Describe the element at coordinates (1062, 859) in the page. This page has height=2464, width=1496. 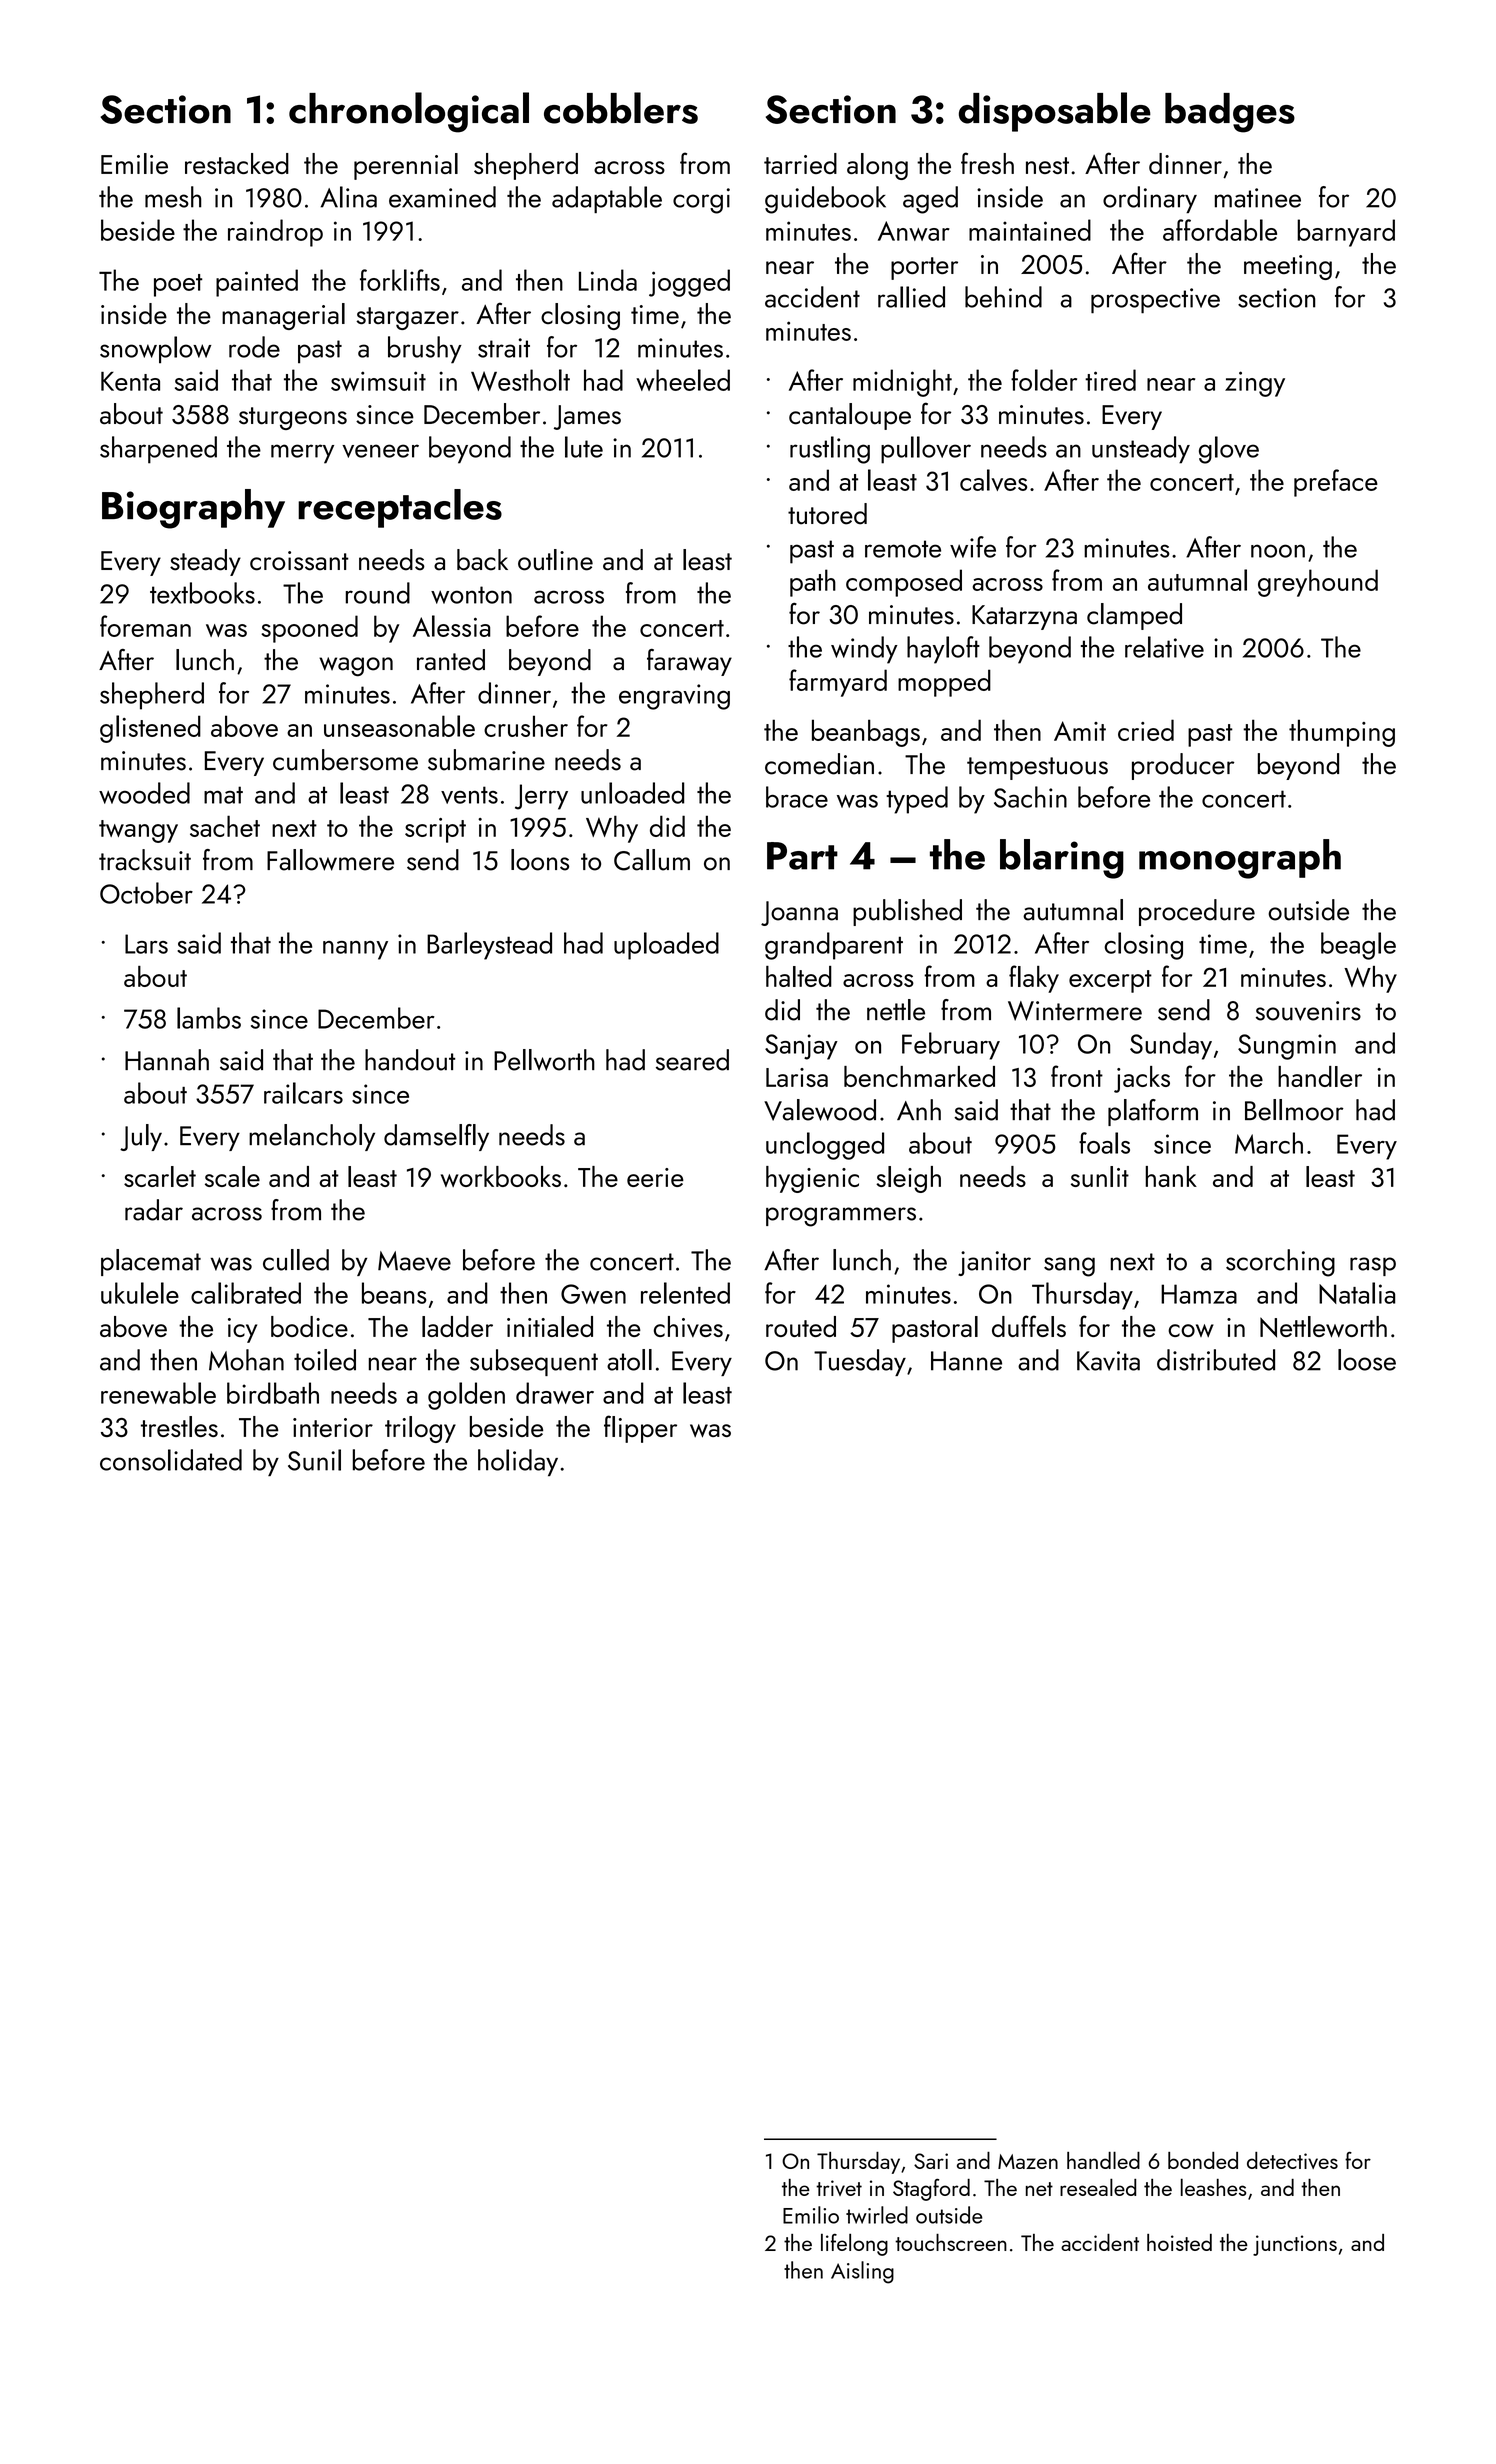
I see `blaring` at that location.
